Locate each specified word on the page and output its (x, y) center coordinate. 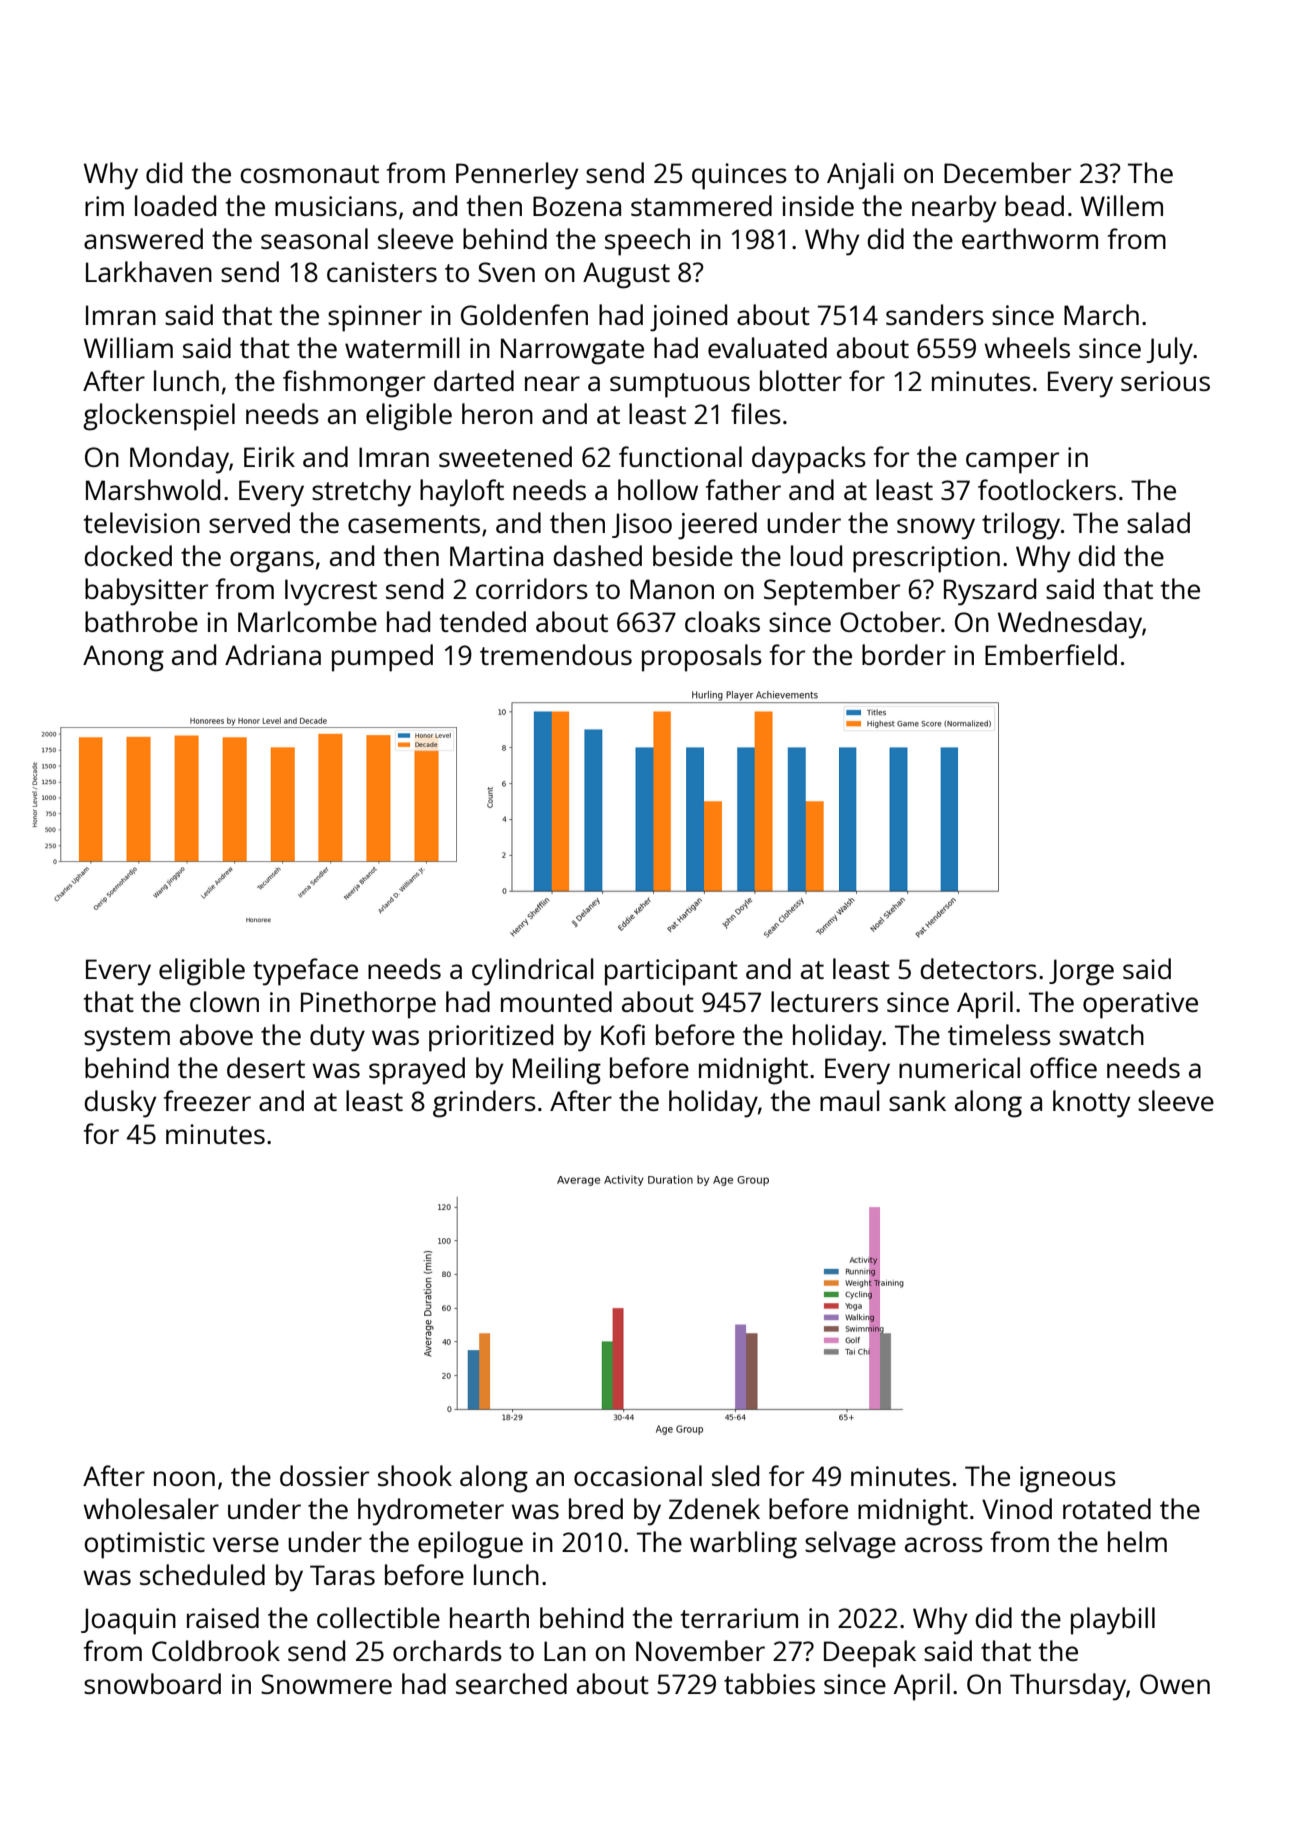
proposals (702, 658)
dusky (120, 1104)
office (1063, 1067)
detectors (978, 968)
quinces (739, 176)
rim (104, 206)
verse (246, 1544)
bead (1034, 205)
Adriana (273, 654)
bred (596, 1508)
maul (850, 1100)
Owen (1175, 1684)
